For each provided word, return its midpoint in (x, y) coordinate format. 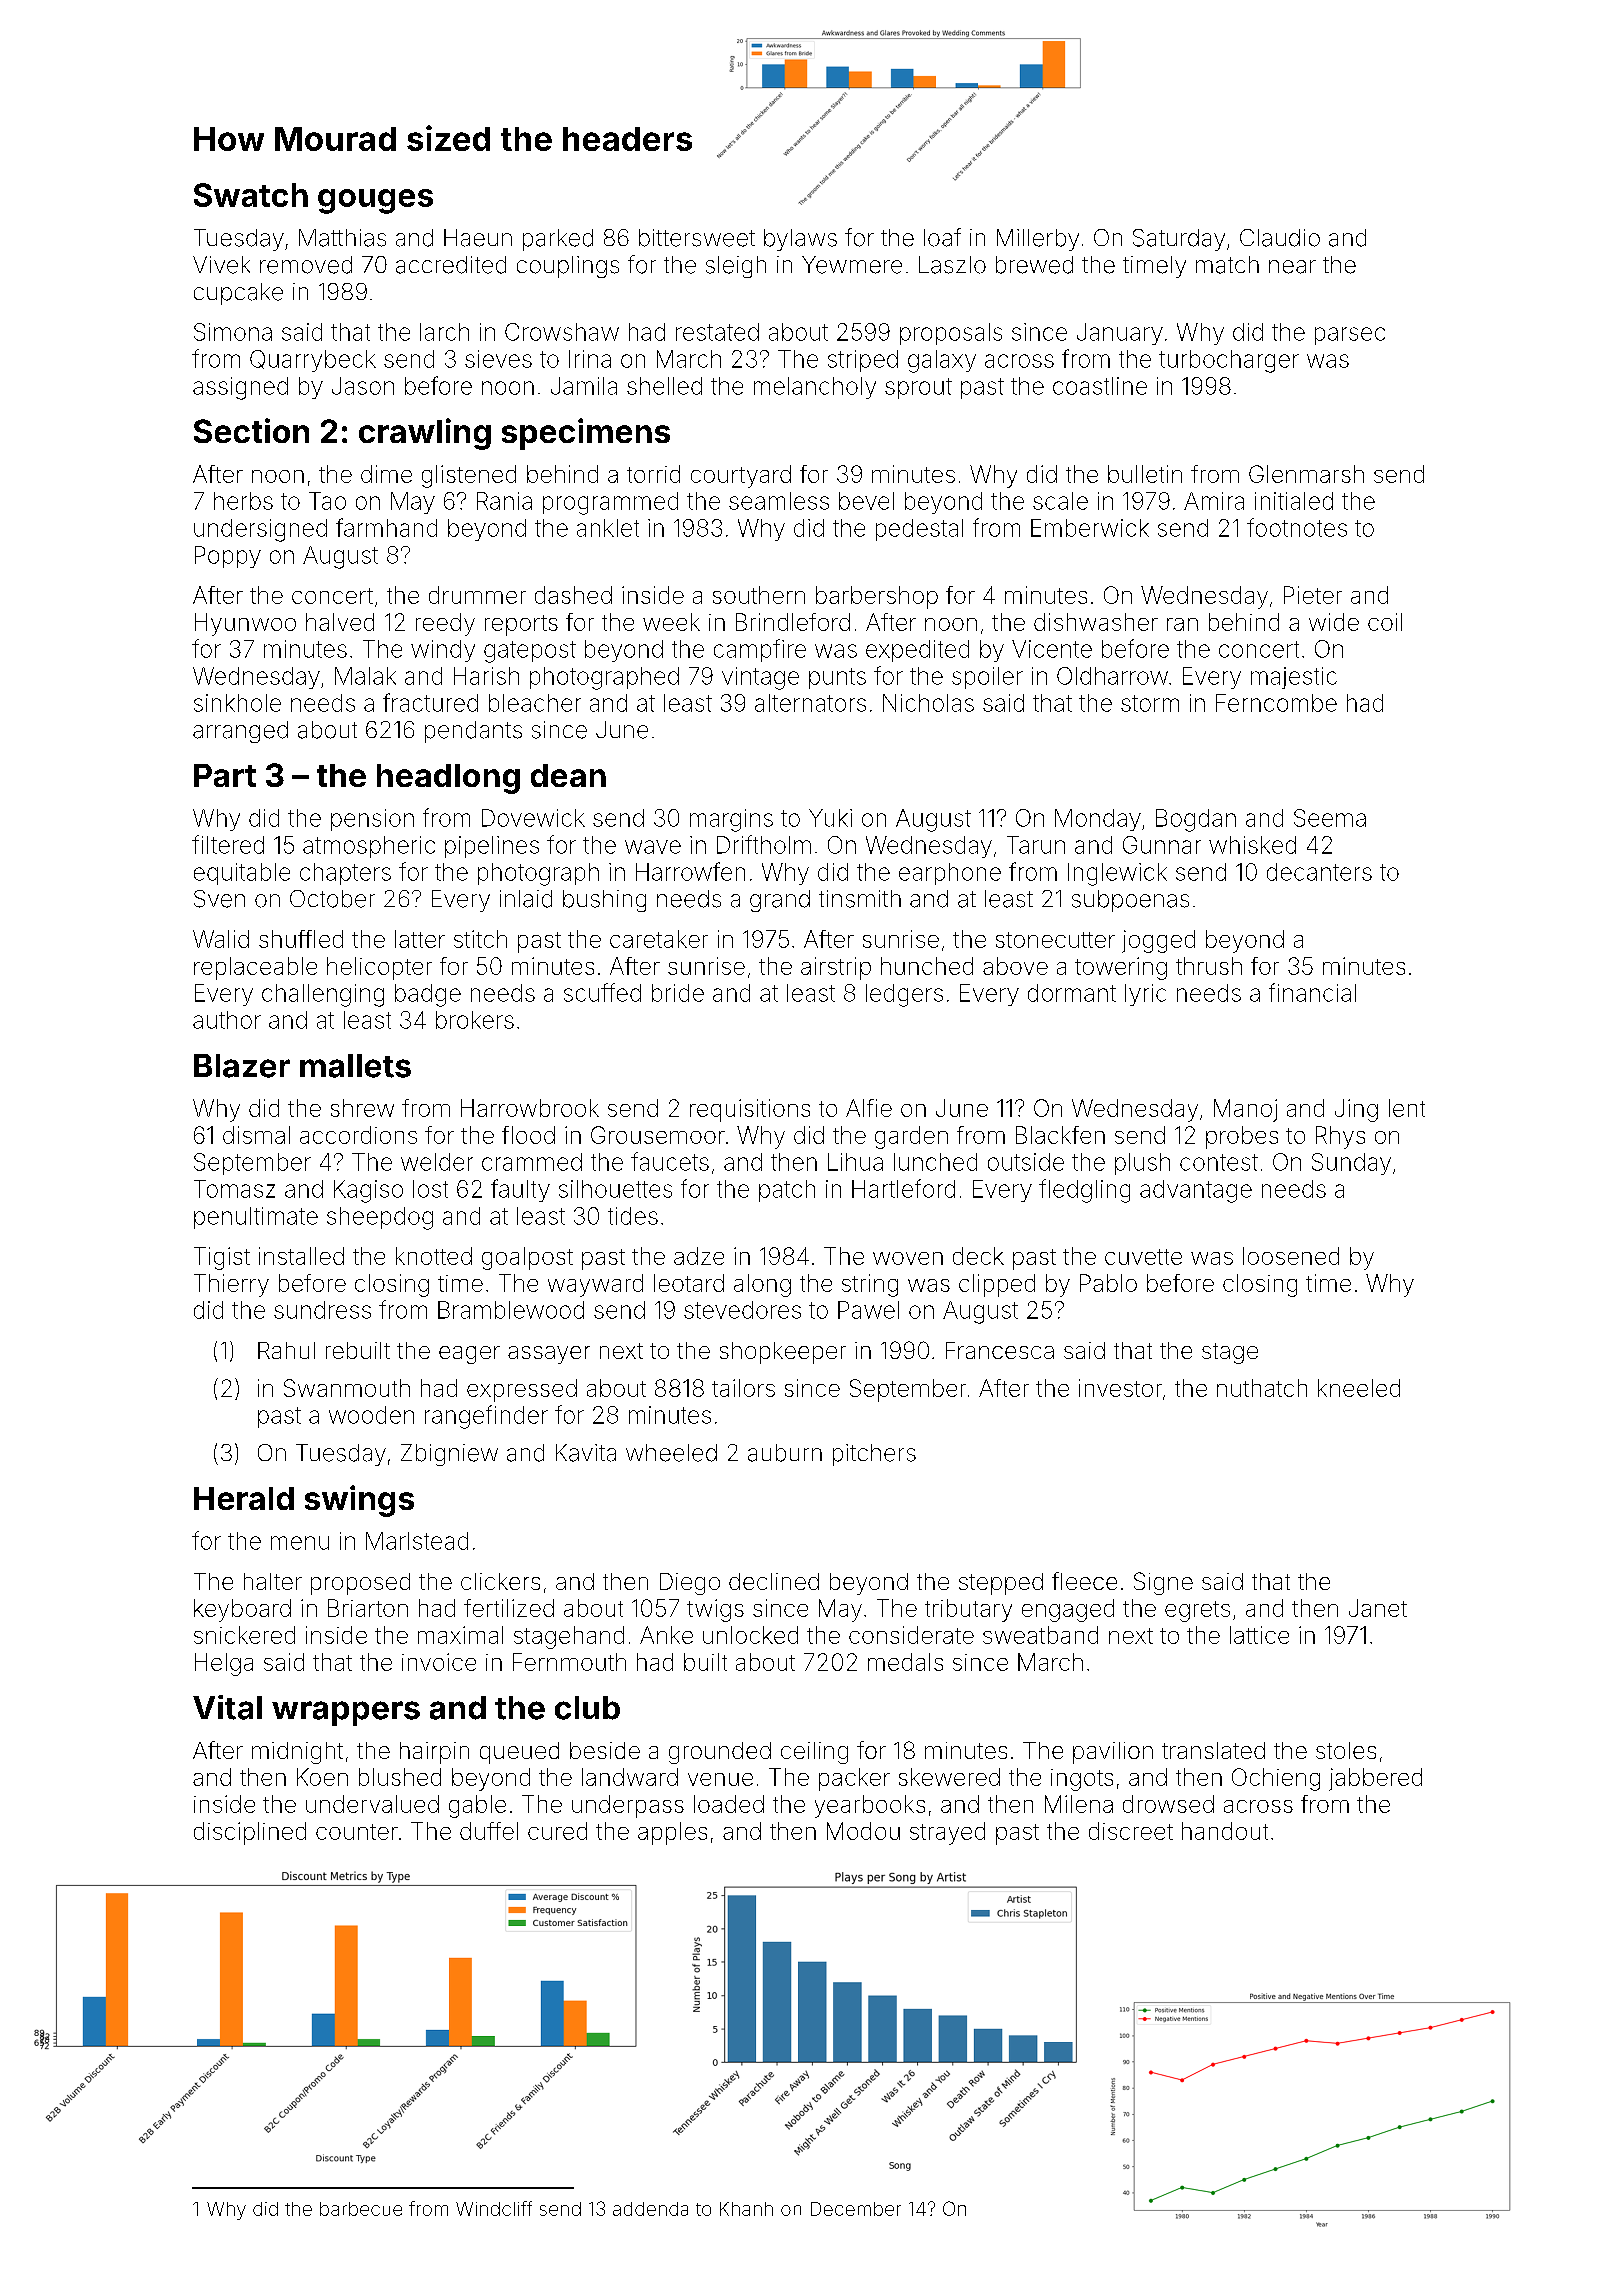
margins (731, 820)
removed (306, 265)
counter (357, 1832)
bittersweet (697, 238)
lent (1407, 1108)
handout (1225, 1831)
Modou (863, 1831)
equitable (242, 874)
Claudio (1280, 238)
